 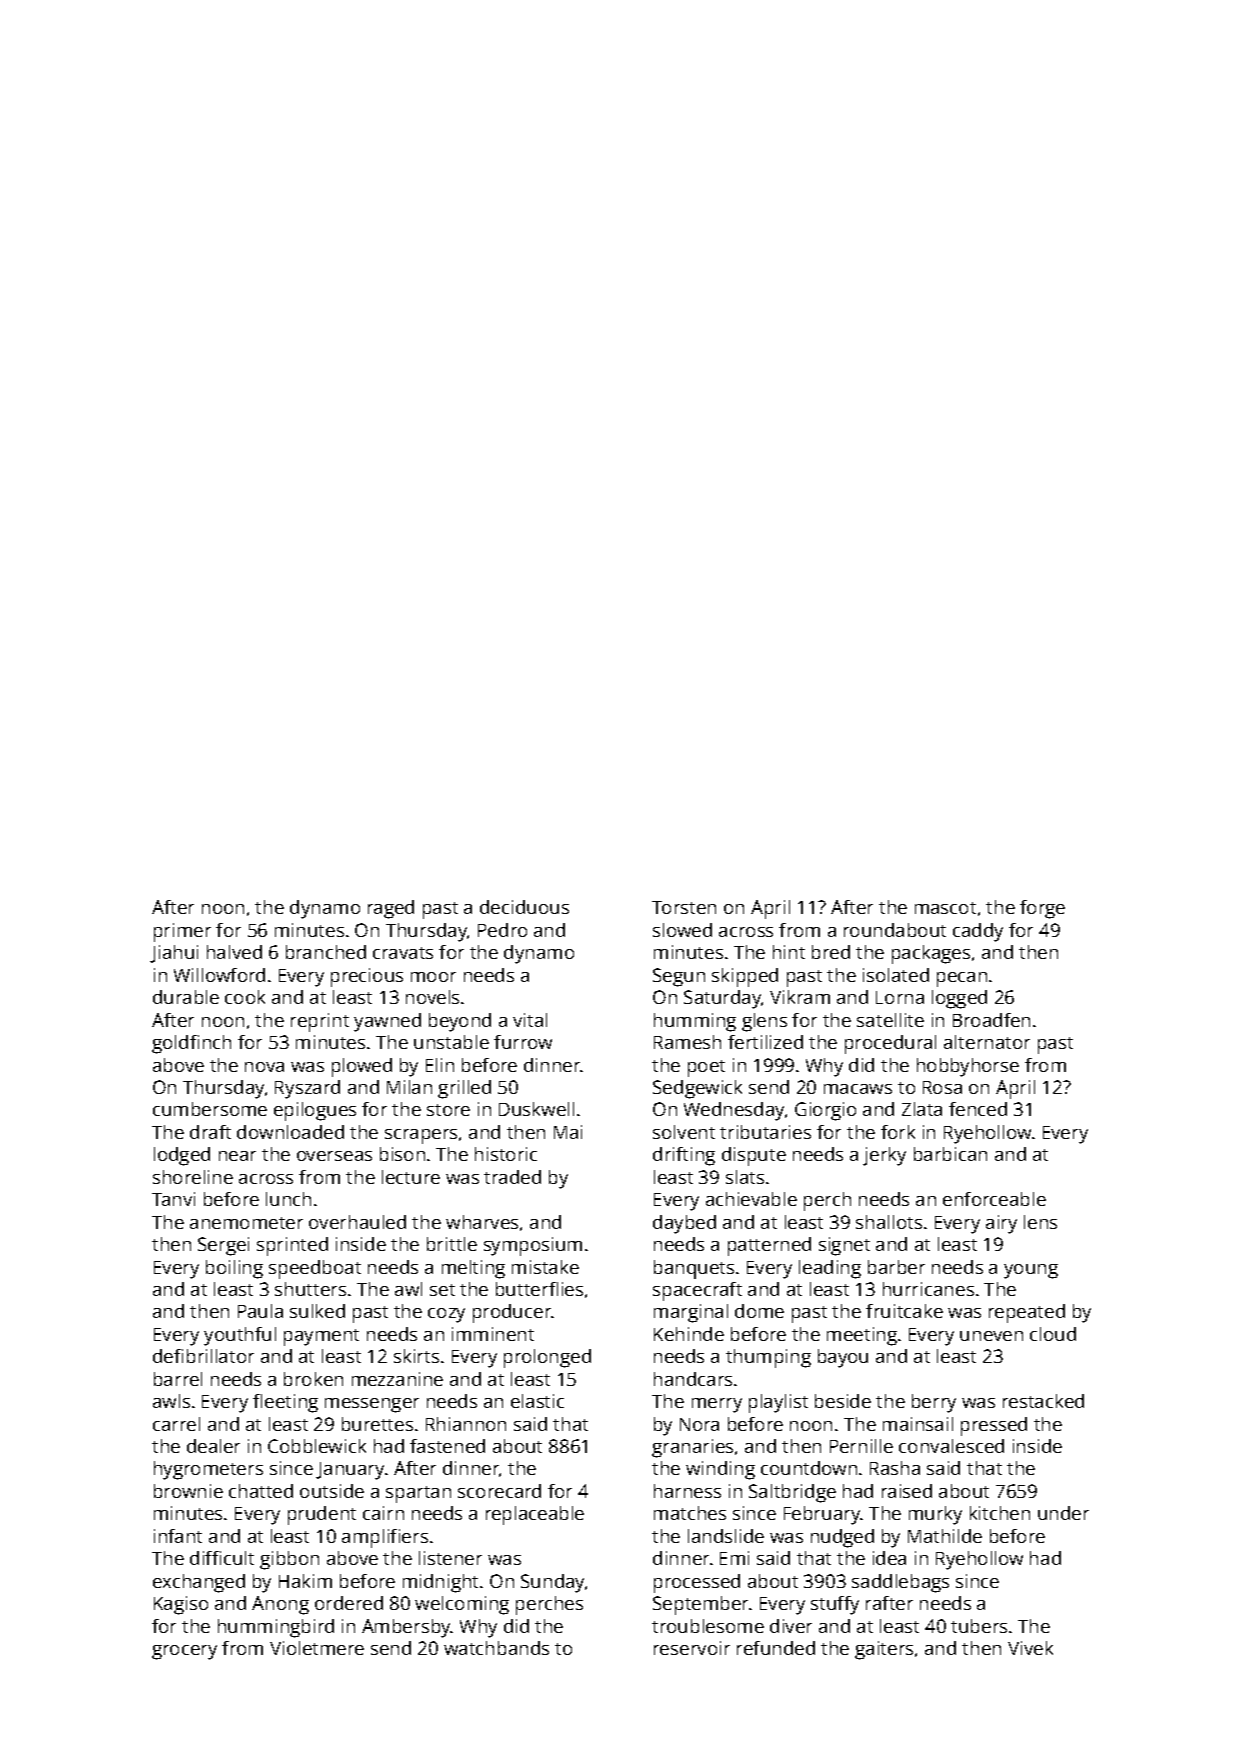 What do you see at coordinates (322, 1515) in the screenshot?
I see `prudent` at bounding box center [322, 1515].
